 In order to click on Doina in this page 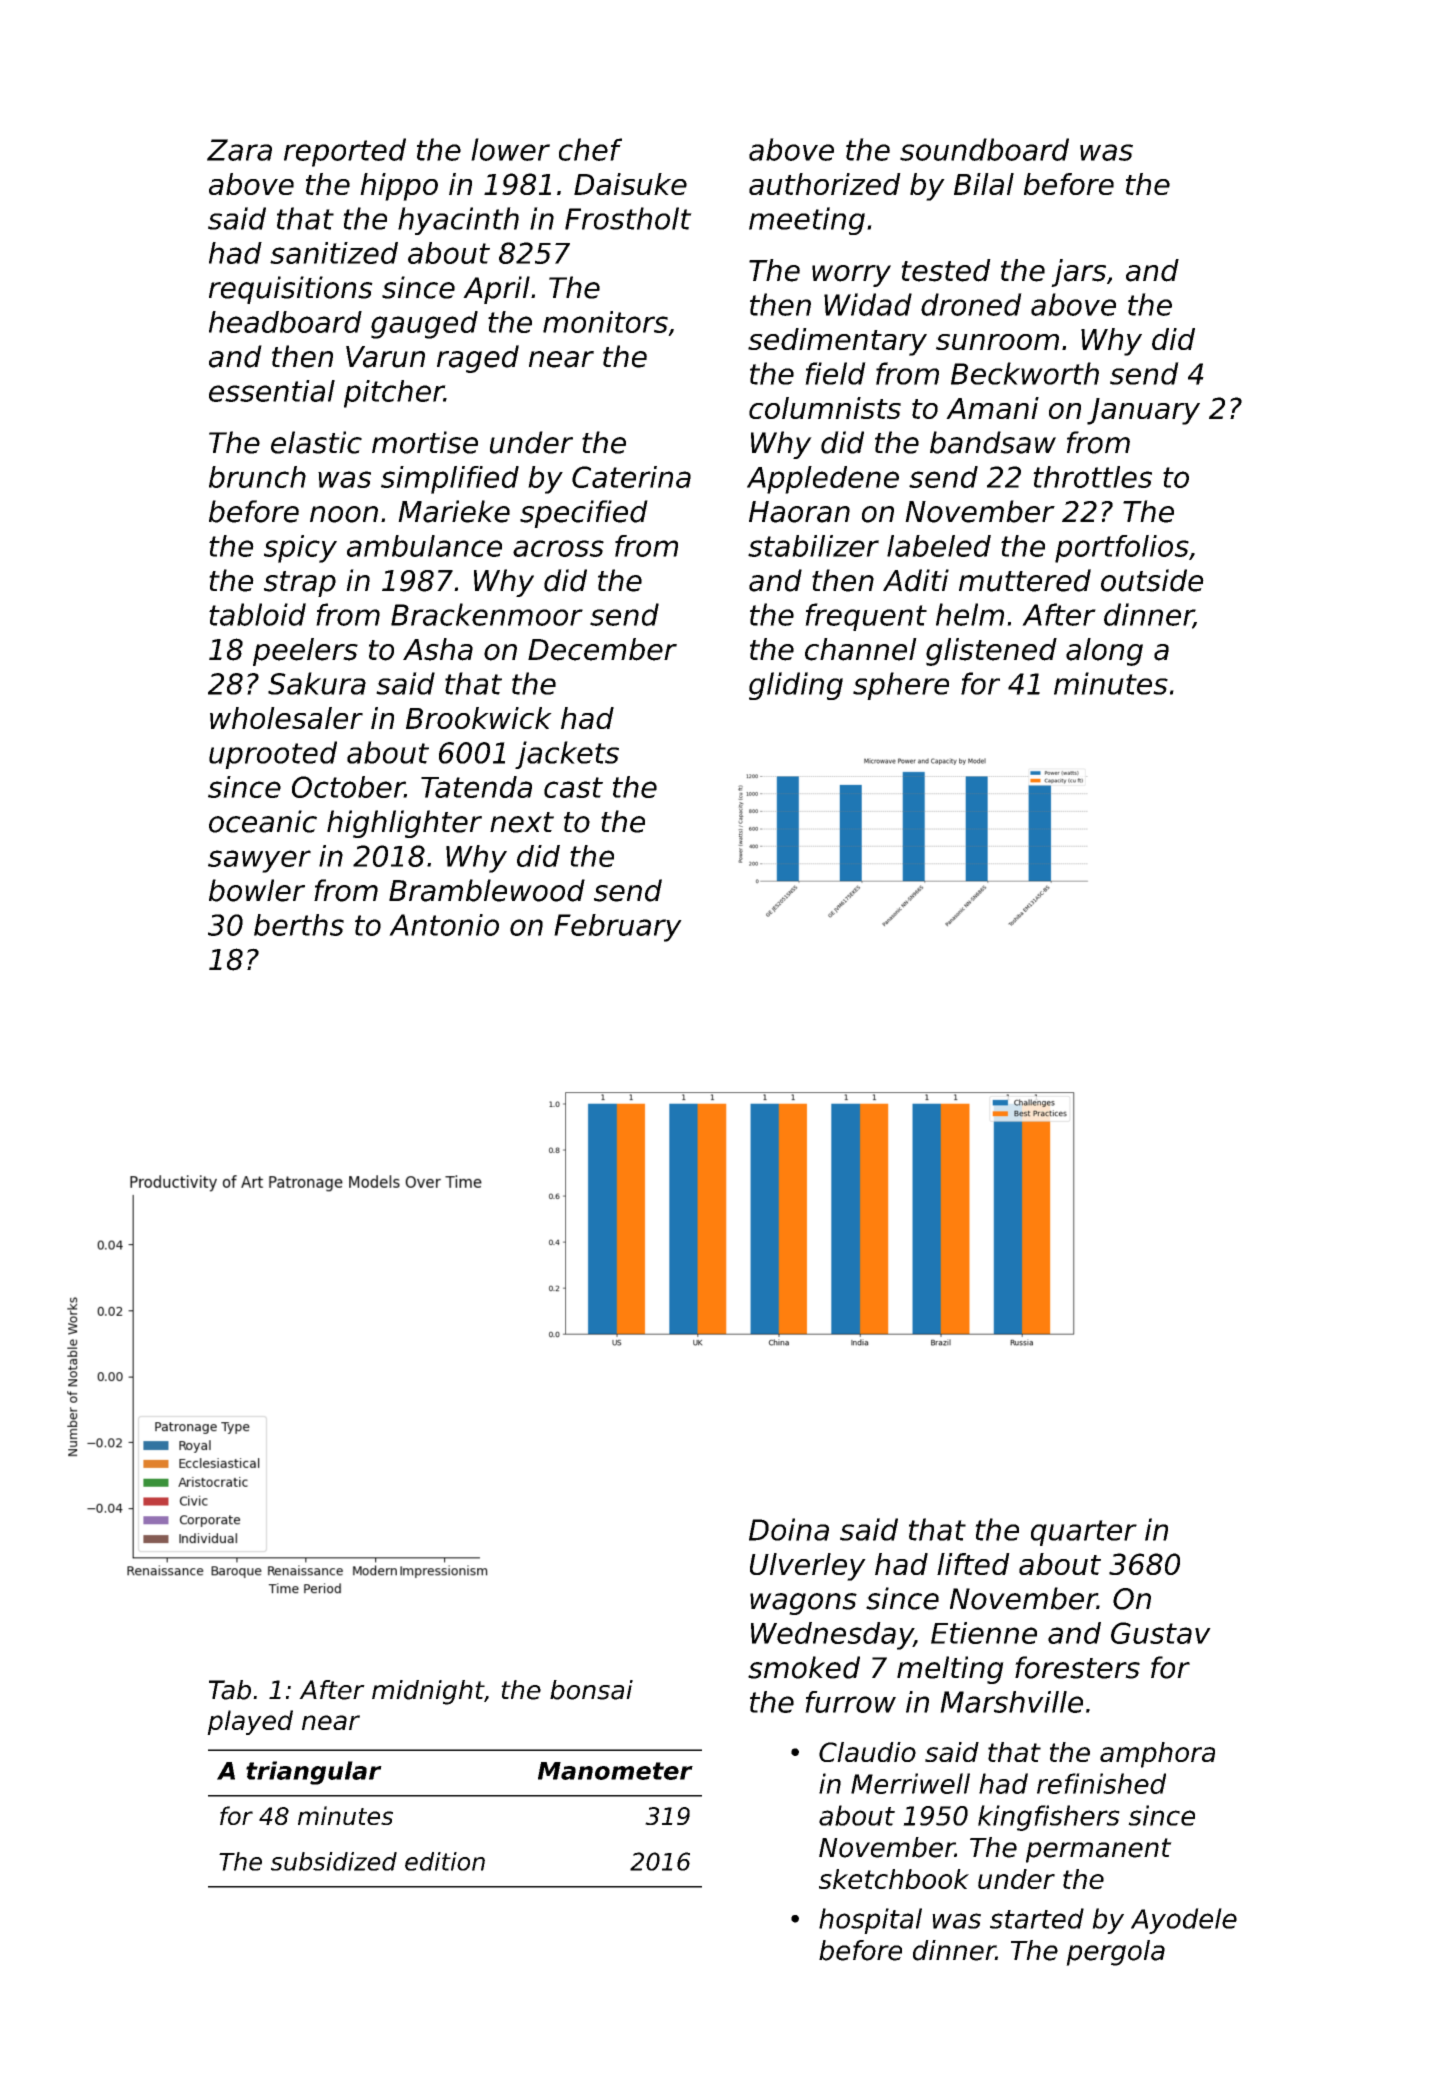, I will do `click(789, 1529)`.
